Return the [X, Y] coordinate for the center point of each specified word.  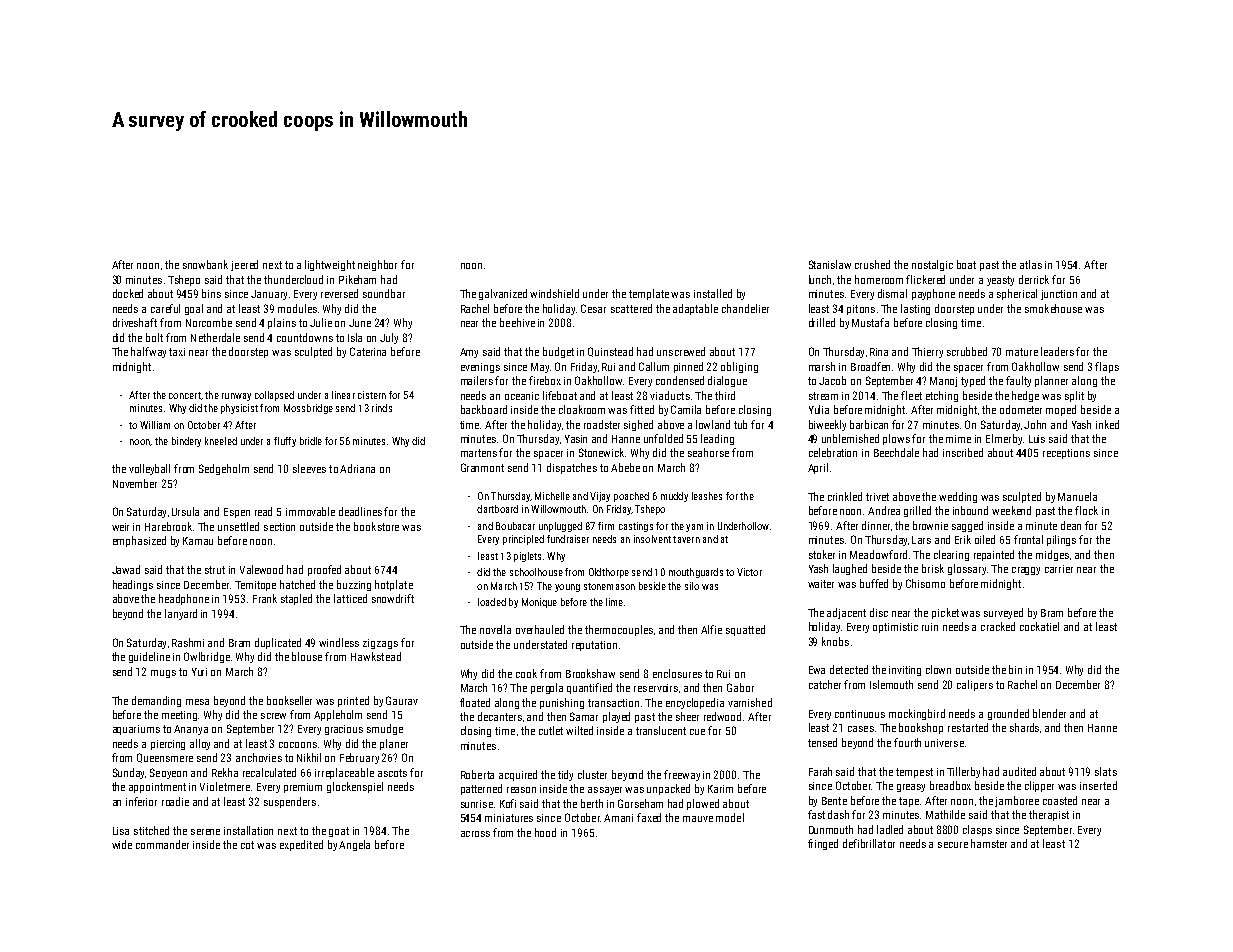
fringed [823, 844]
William [155, 425]
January [269, 295]
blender [1049, 713]
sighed [638, 425]
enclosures [677, 673]
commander [162, 844]
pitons [861, 310]
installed [713, 293]
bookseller [289, 700]
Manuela [1077, 496]
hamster [989, 843]
